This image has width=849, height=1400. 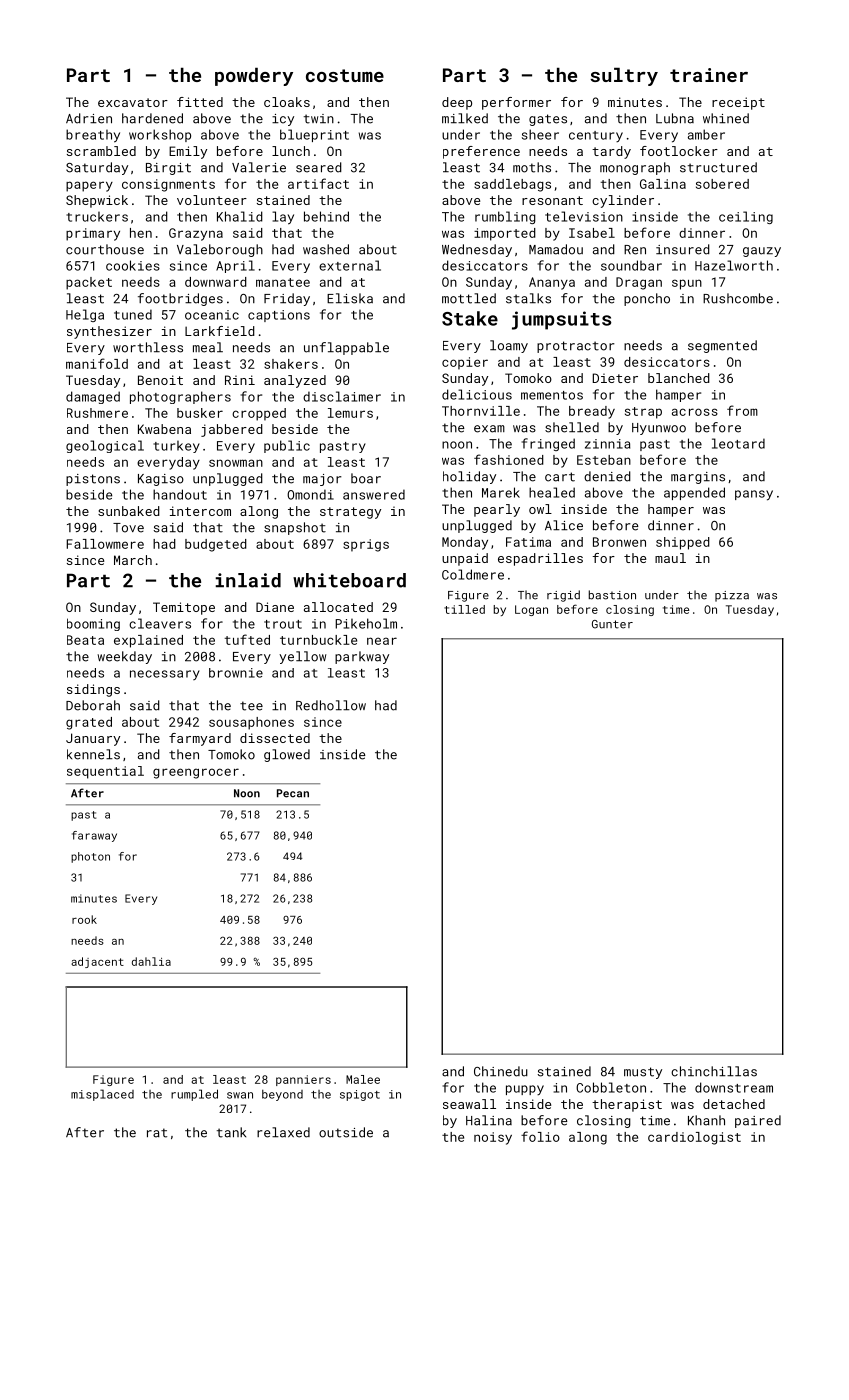 What do you see at coordinates (208, 347) in the image?
I see `meal` at bounding box center [208, 347].
